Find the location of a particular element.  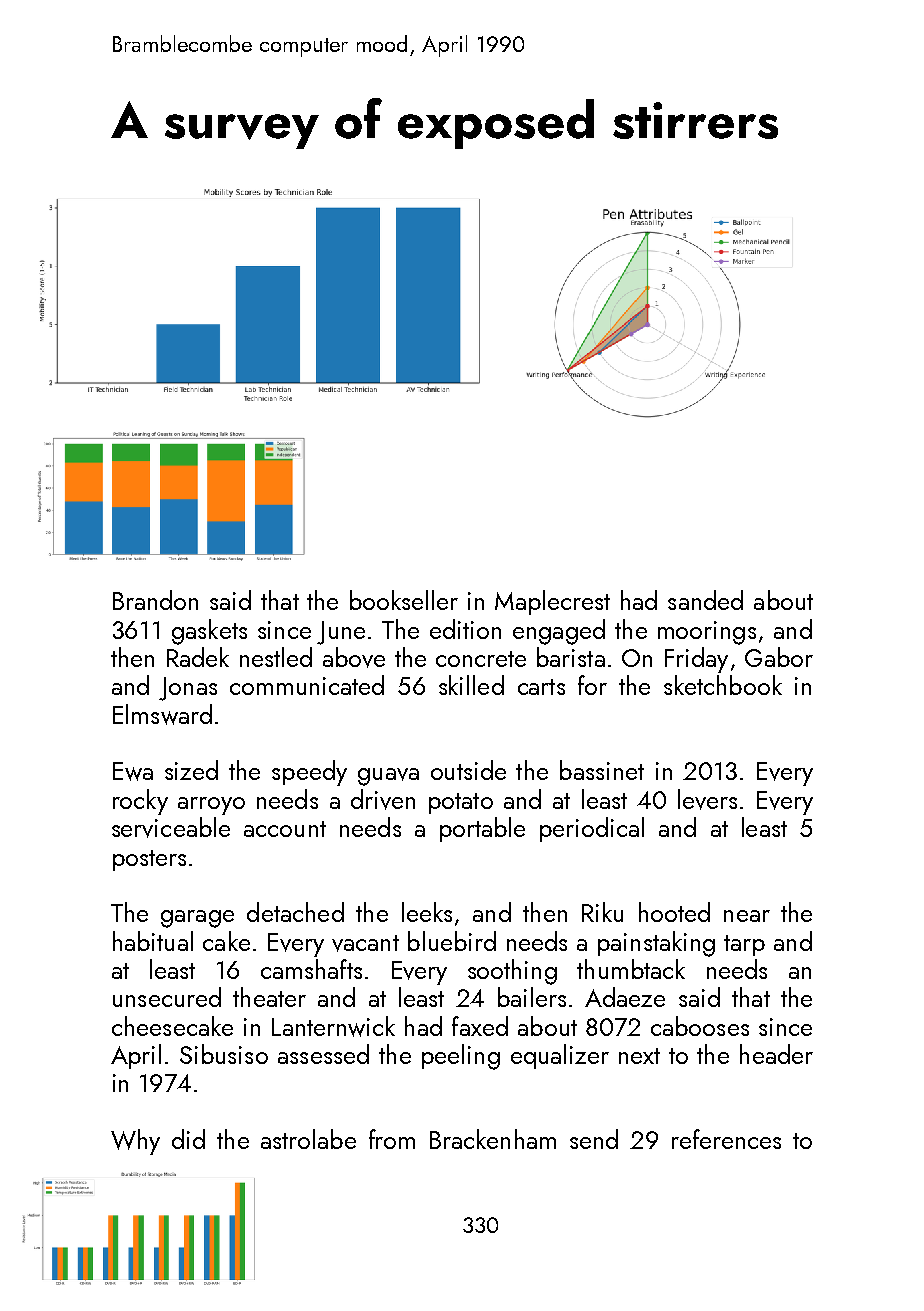

sketchbook is located at coordinates (723, 685).
